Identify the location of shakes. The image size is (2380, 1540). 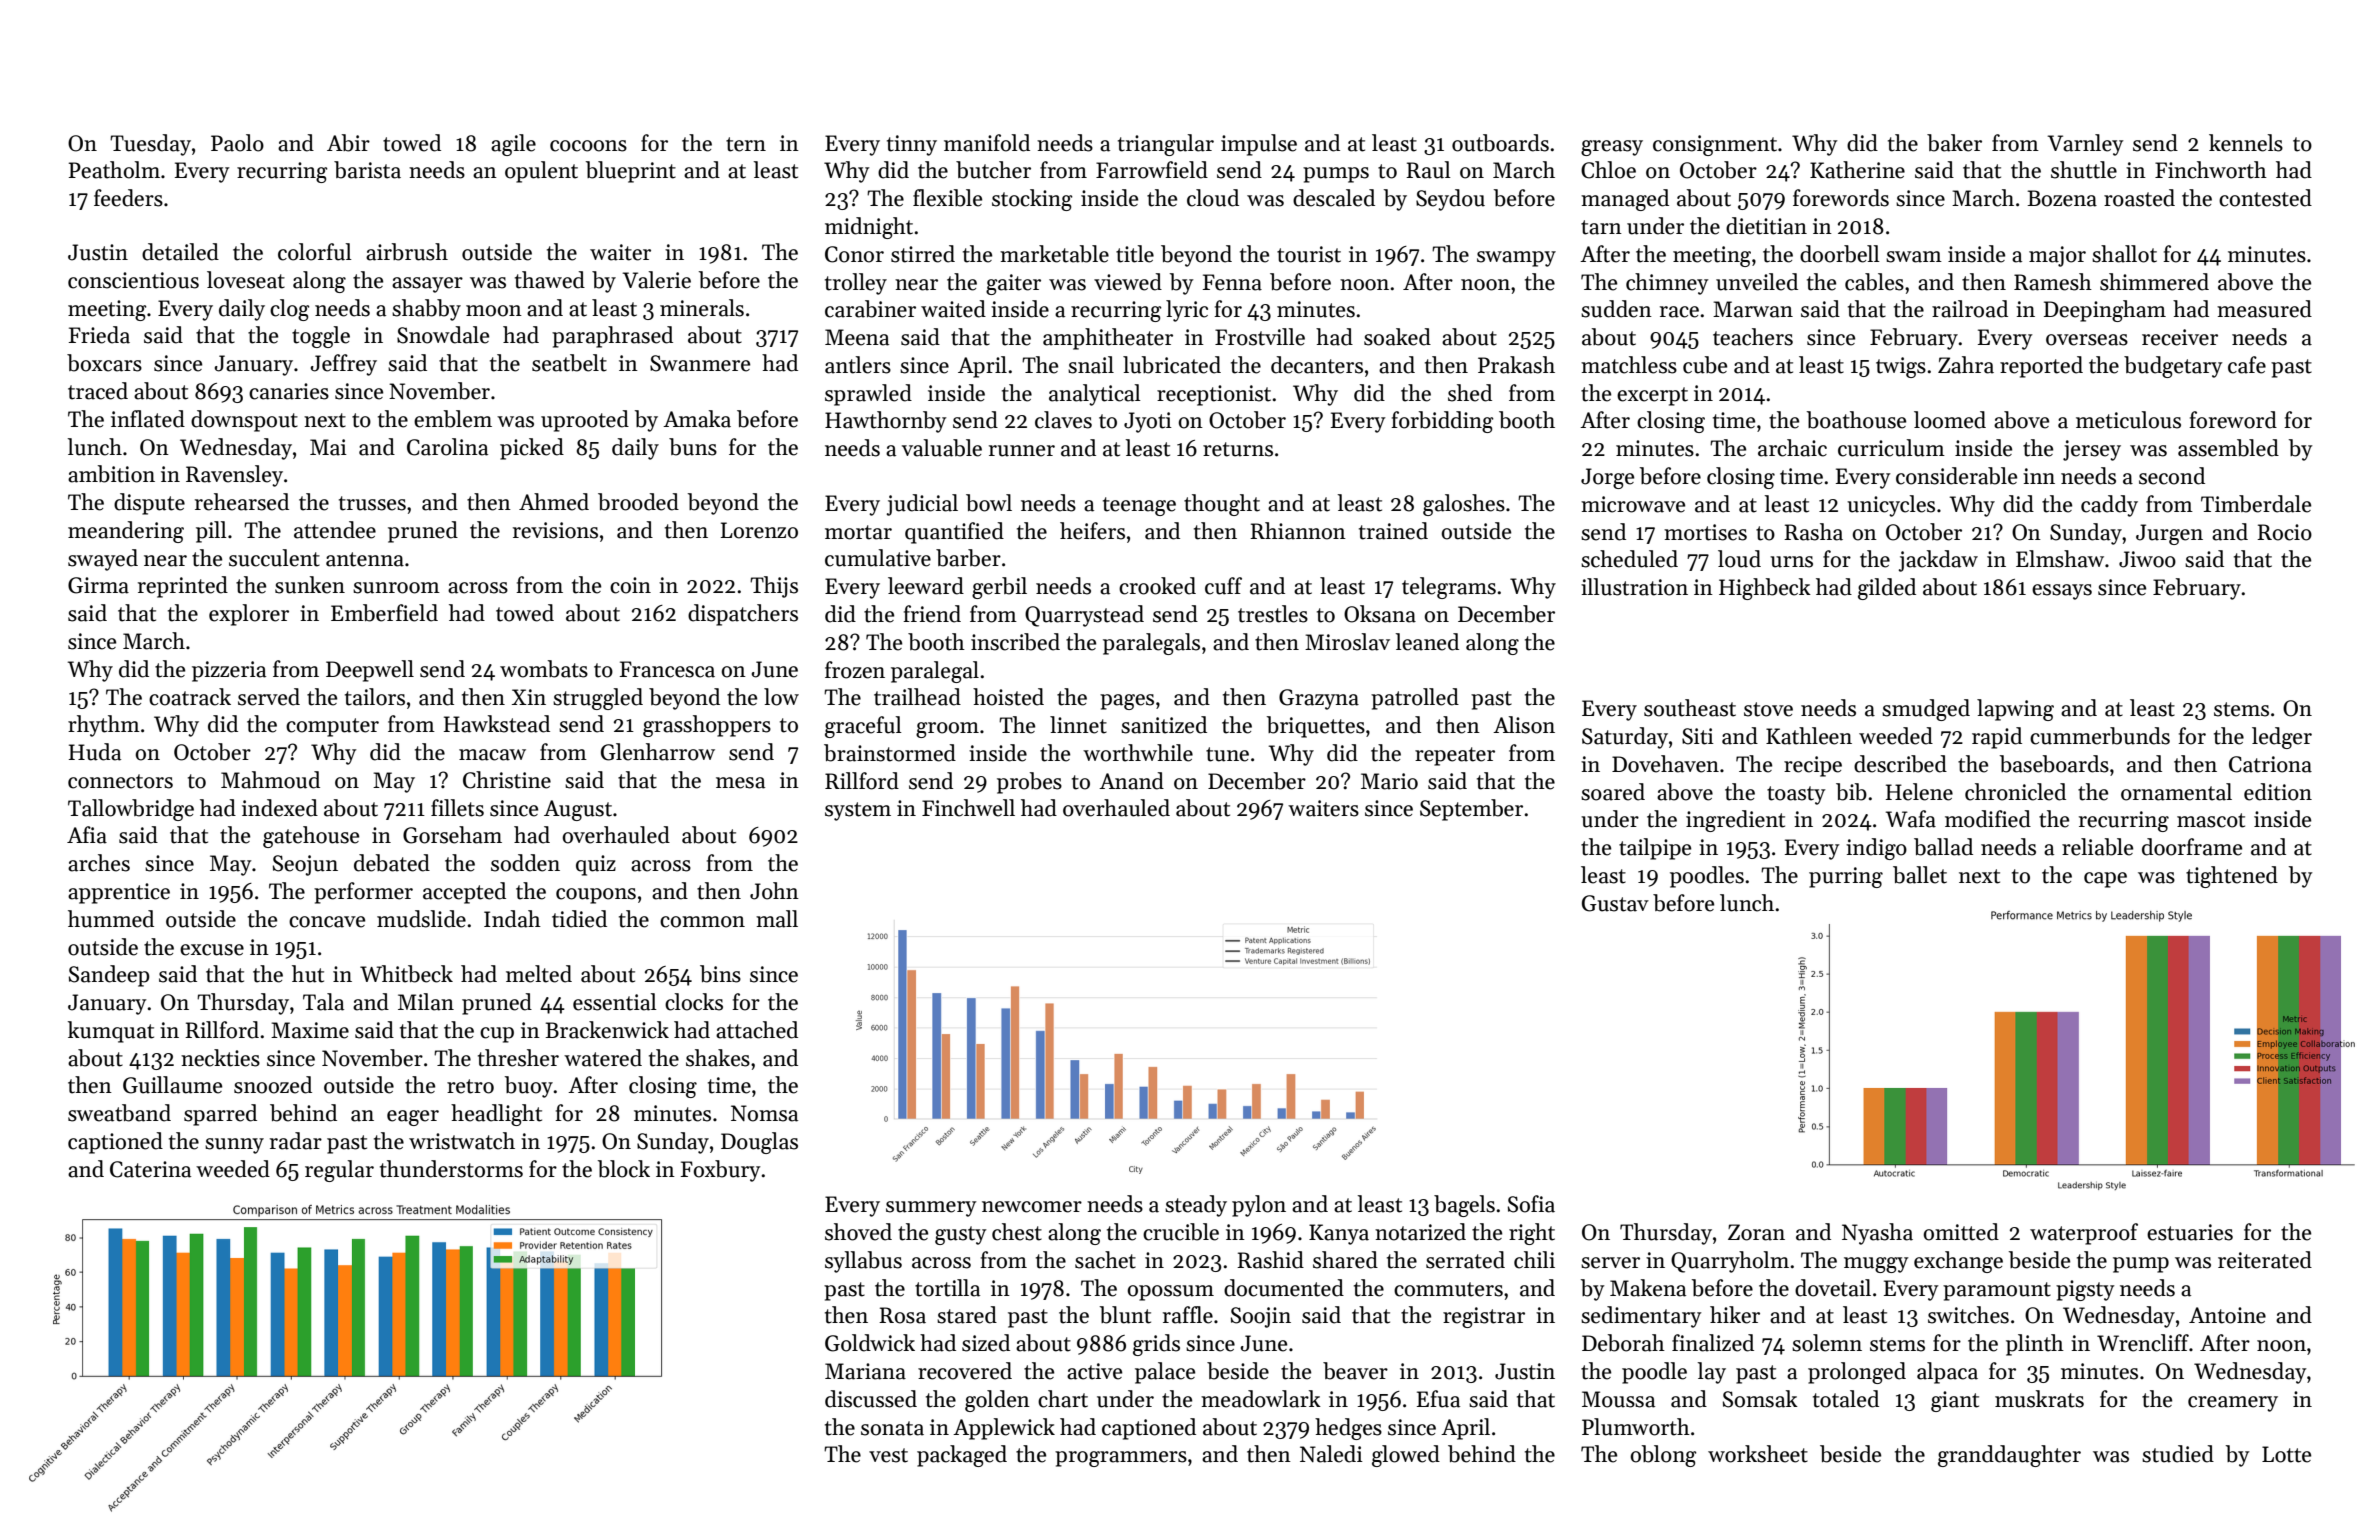
(718, 1058).
